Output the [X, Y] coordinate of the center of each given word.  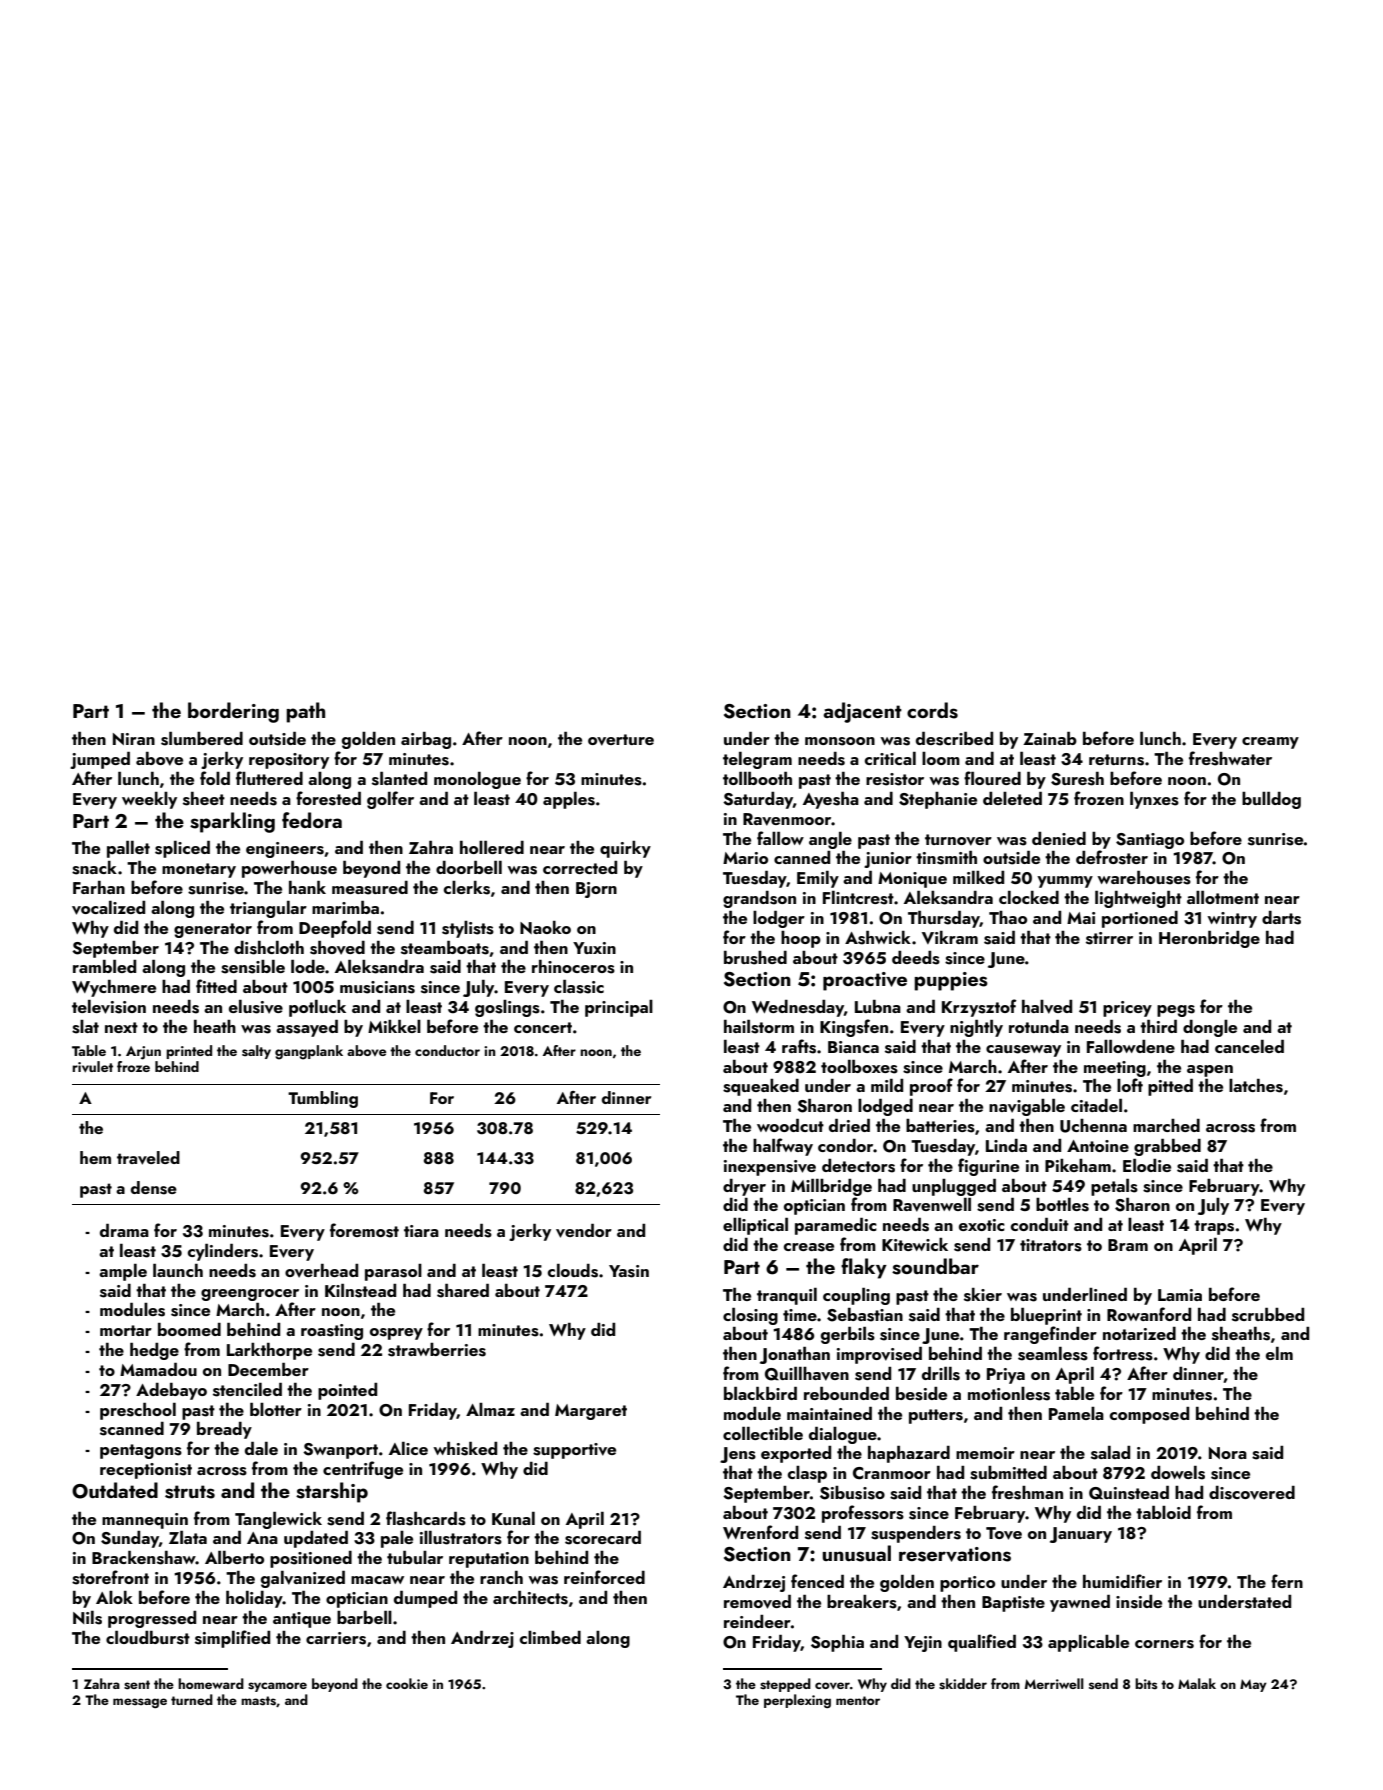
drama [124, 1230]
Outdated [115, 1490]
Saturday [758, 800]
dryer [744, 1187]
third [1158, 1026]
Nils [87, 1618]
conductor [447, 1050]
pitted [1170, 1087]
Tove [1004, 1533]
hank [307, 887]
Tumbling [323, 1099]
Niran [134, 739]
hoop [801, 939]
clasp [807, 1474]
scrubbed [1268, 1315]
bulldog [1271, 800]
